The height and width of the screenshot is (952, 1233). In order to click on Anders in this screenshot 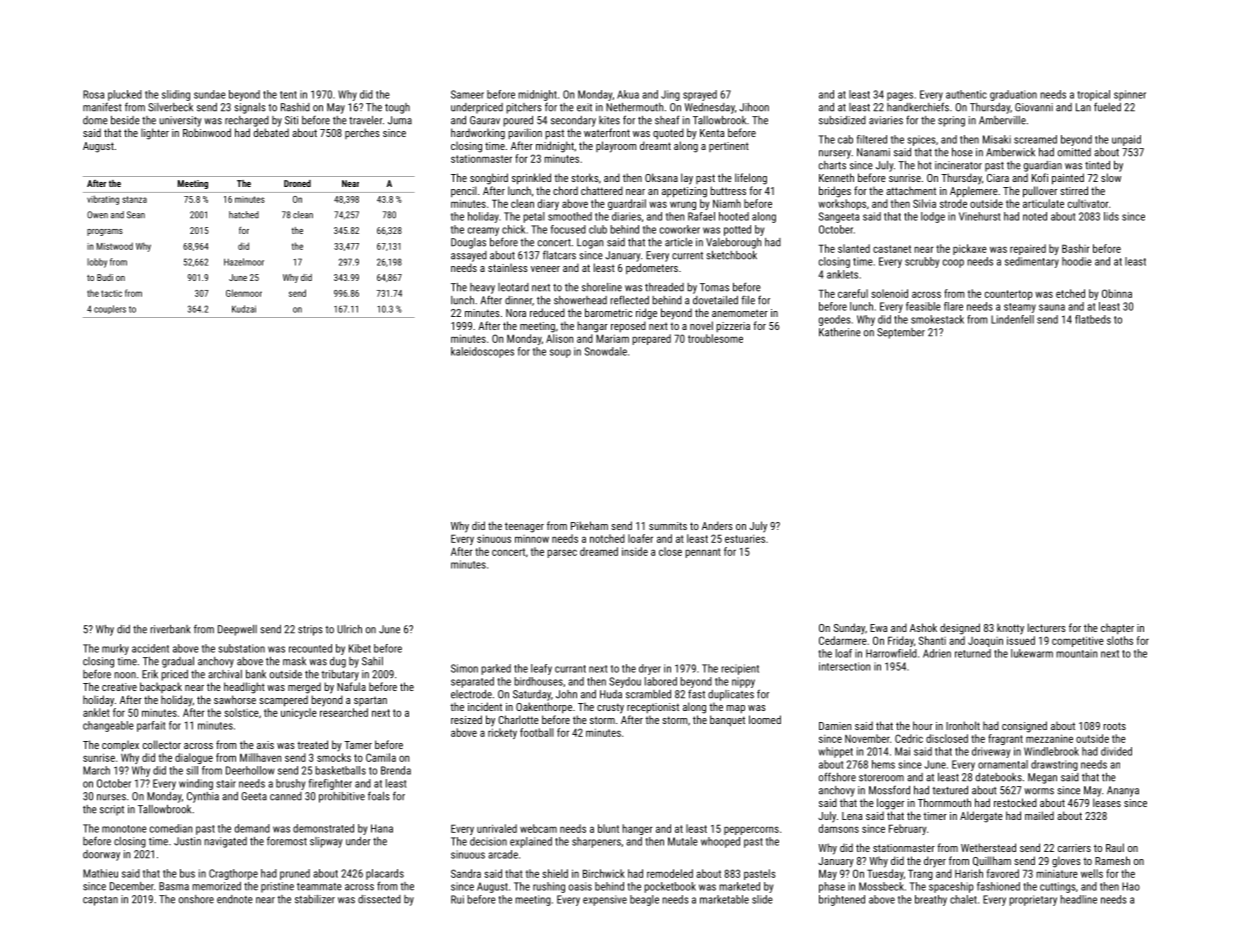, I will do `click(717, 525)`.
